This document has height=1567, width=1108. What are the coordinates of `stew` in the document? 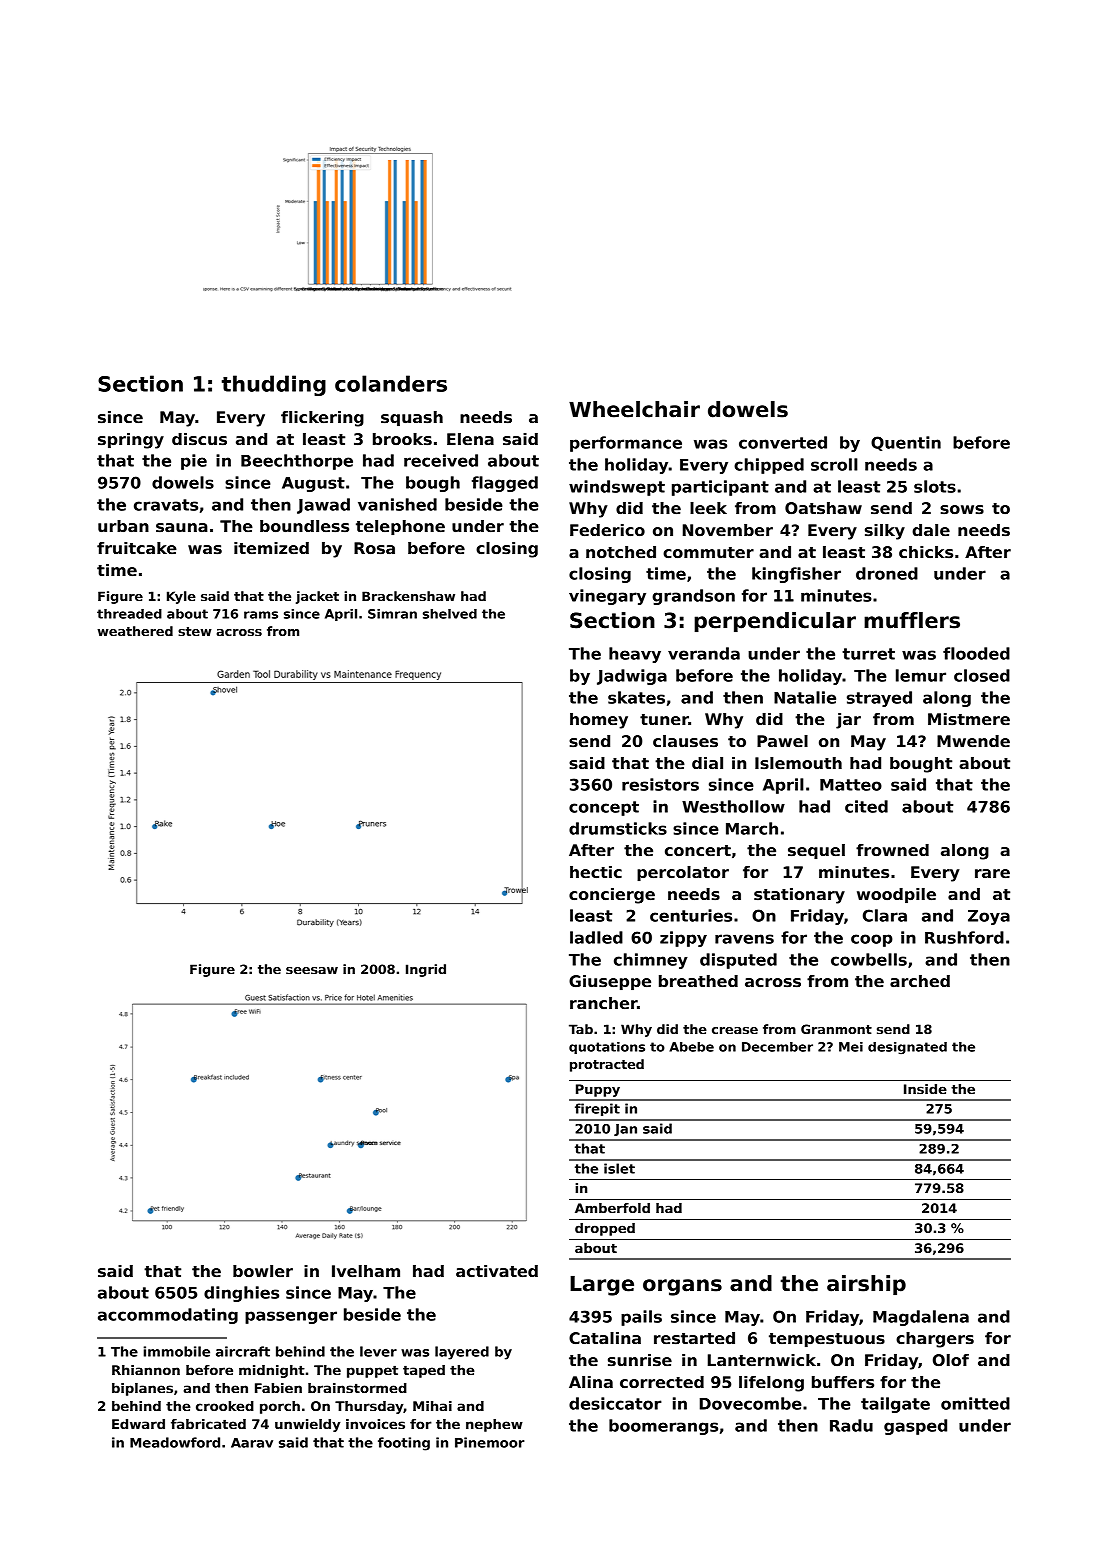 It's located at (195, 631).
